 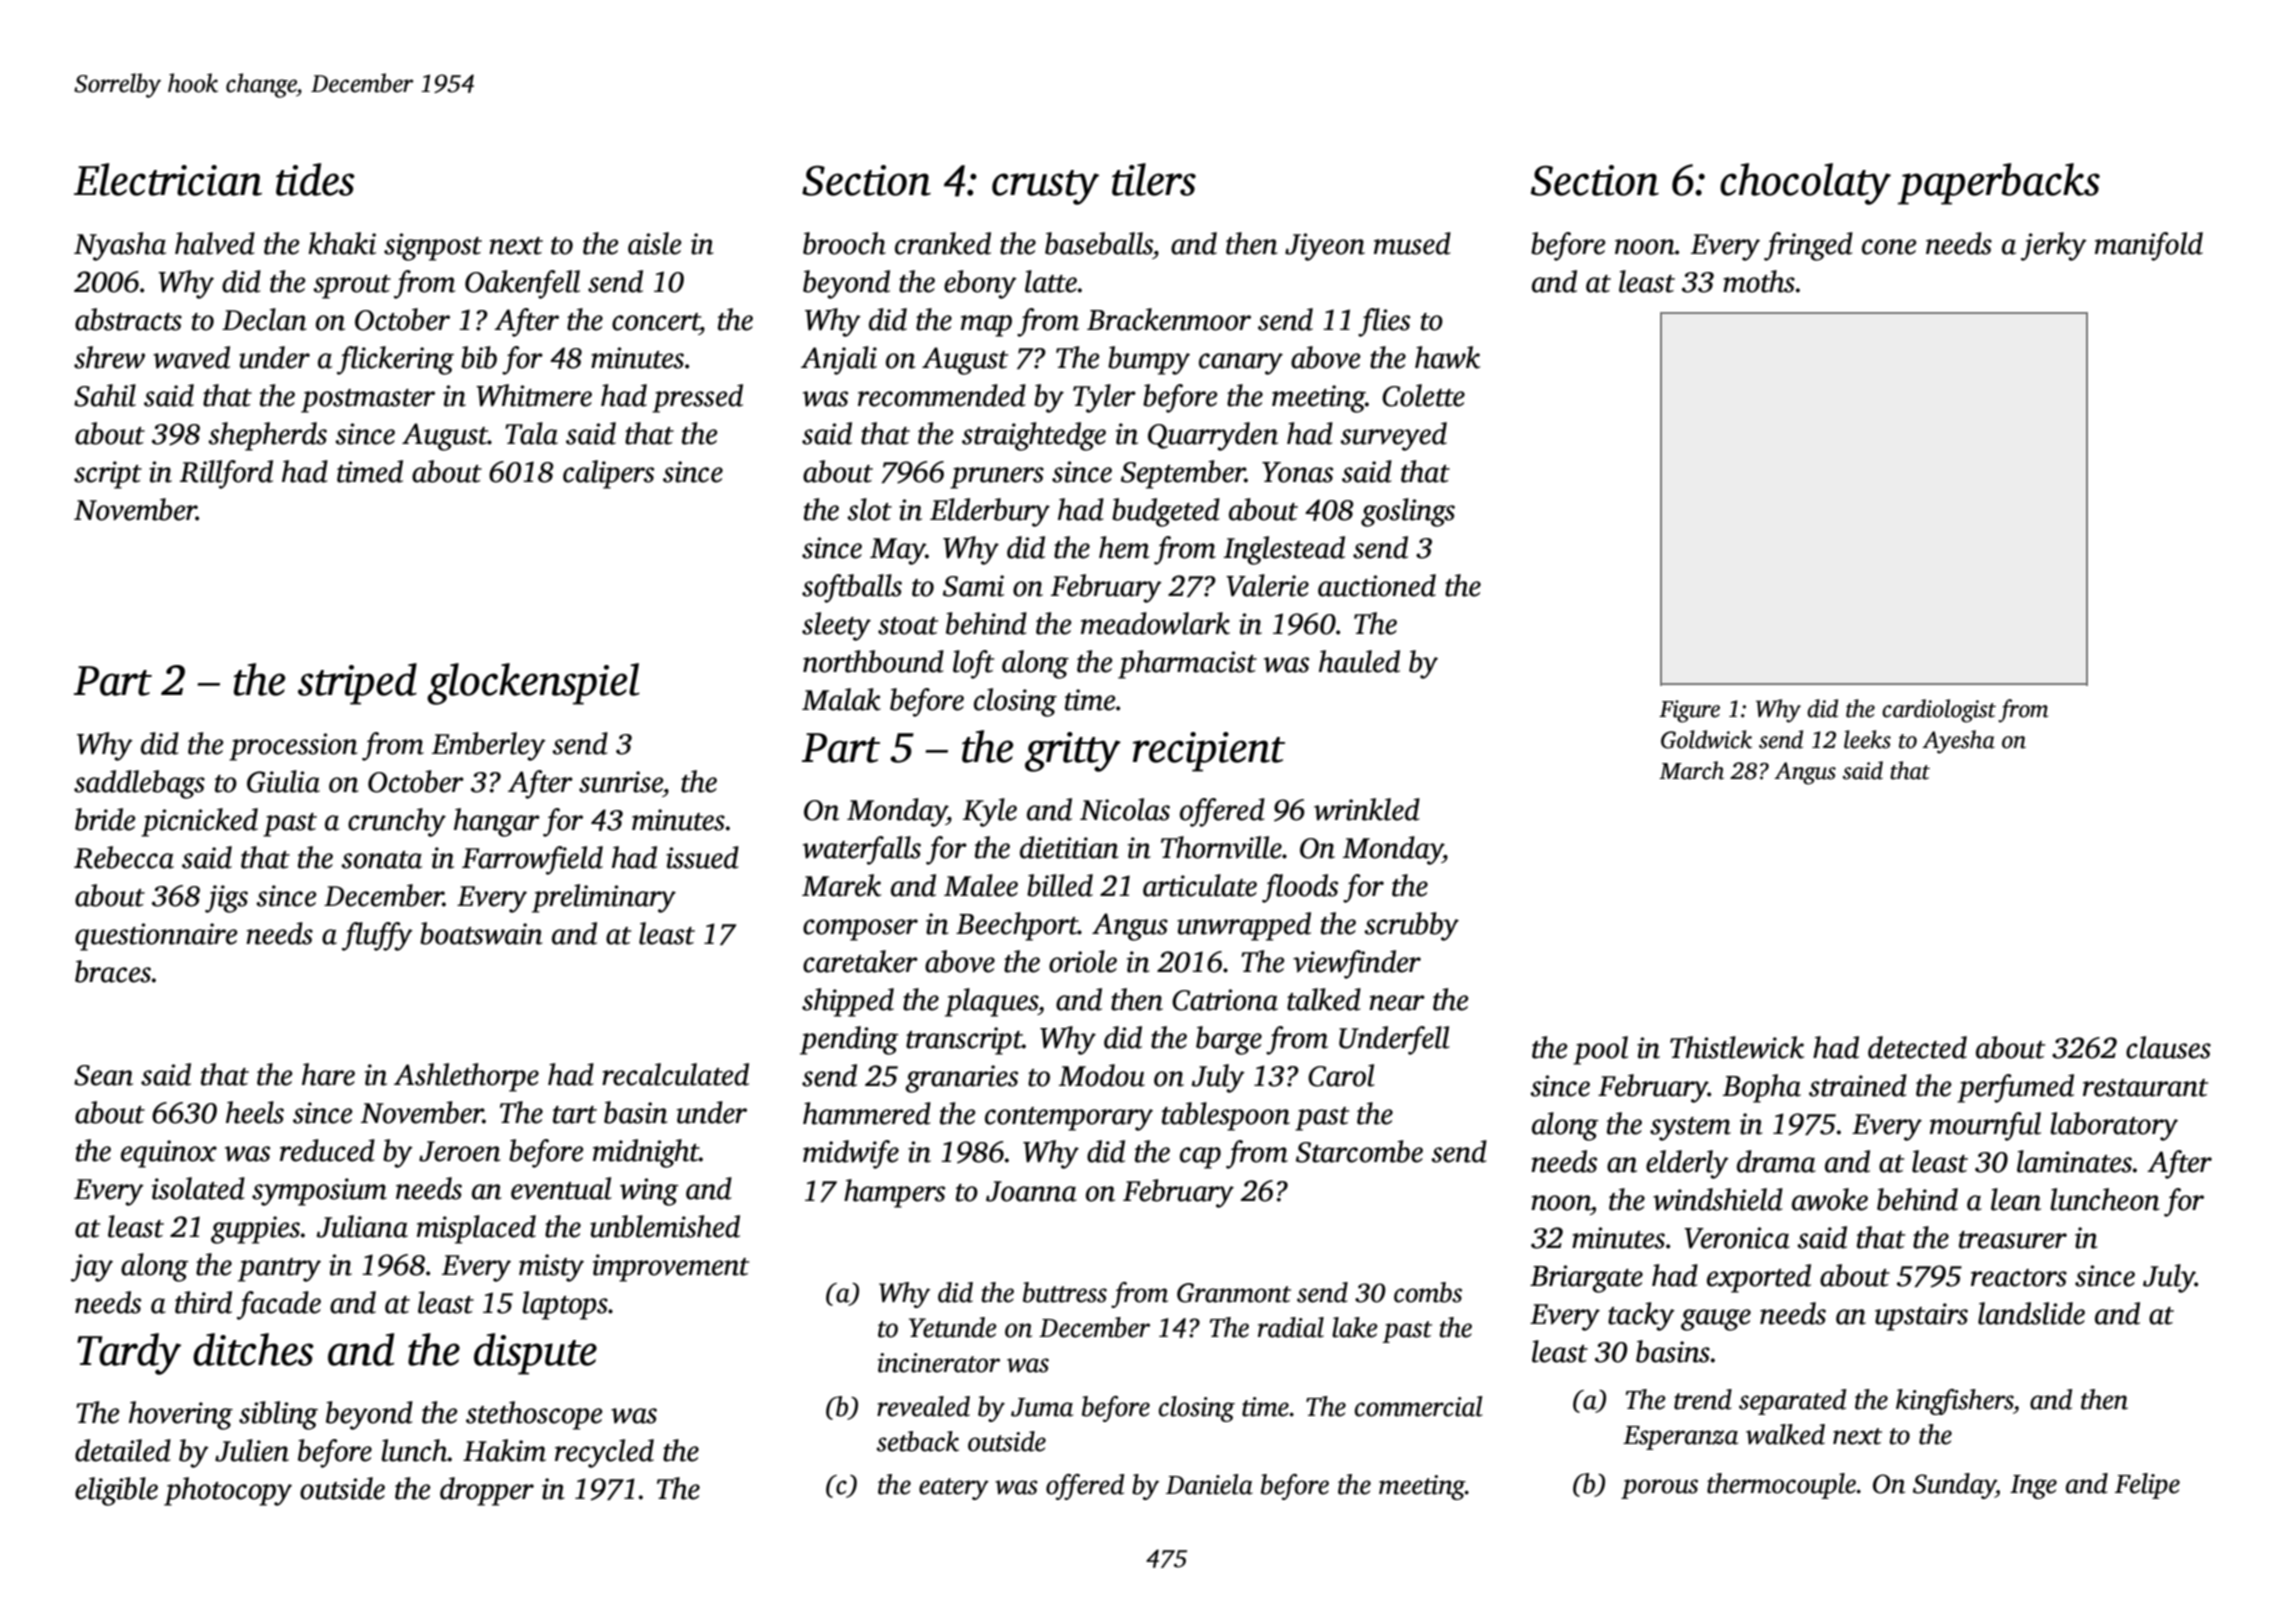 I want to click on bumpy, so click(x=1149, y=360).
